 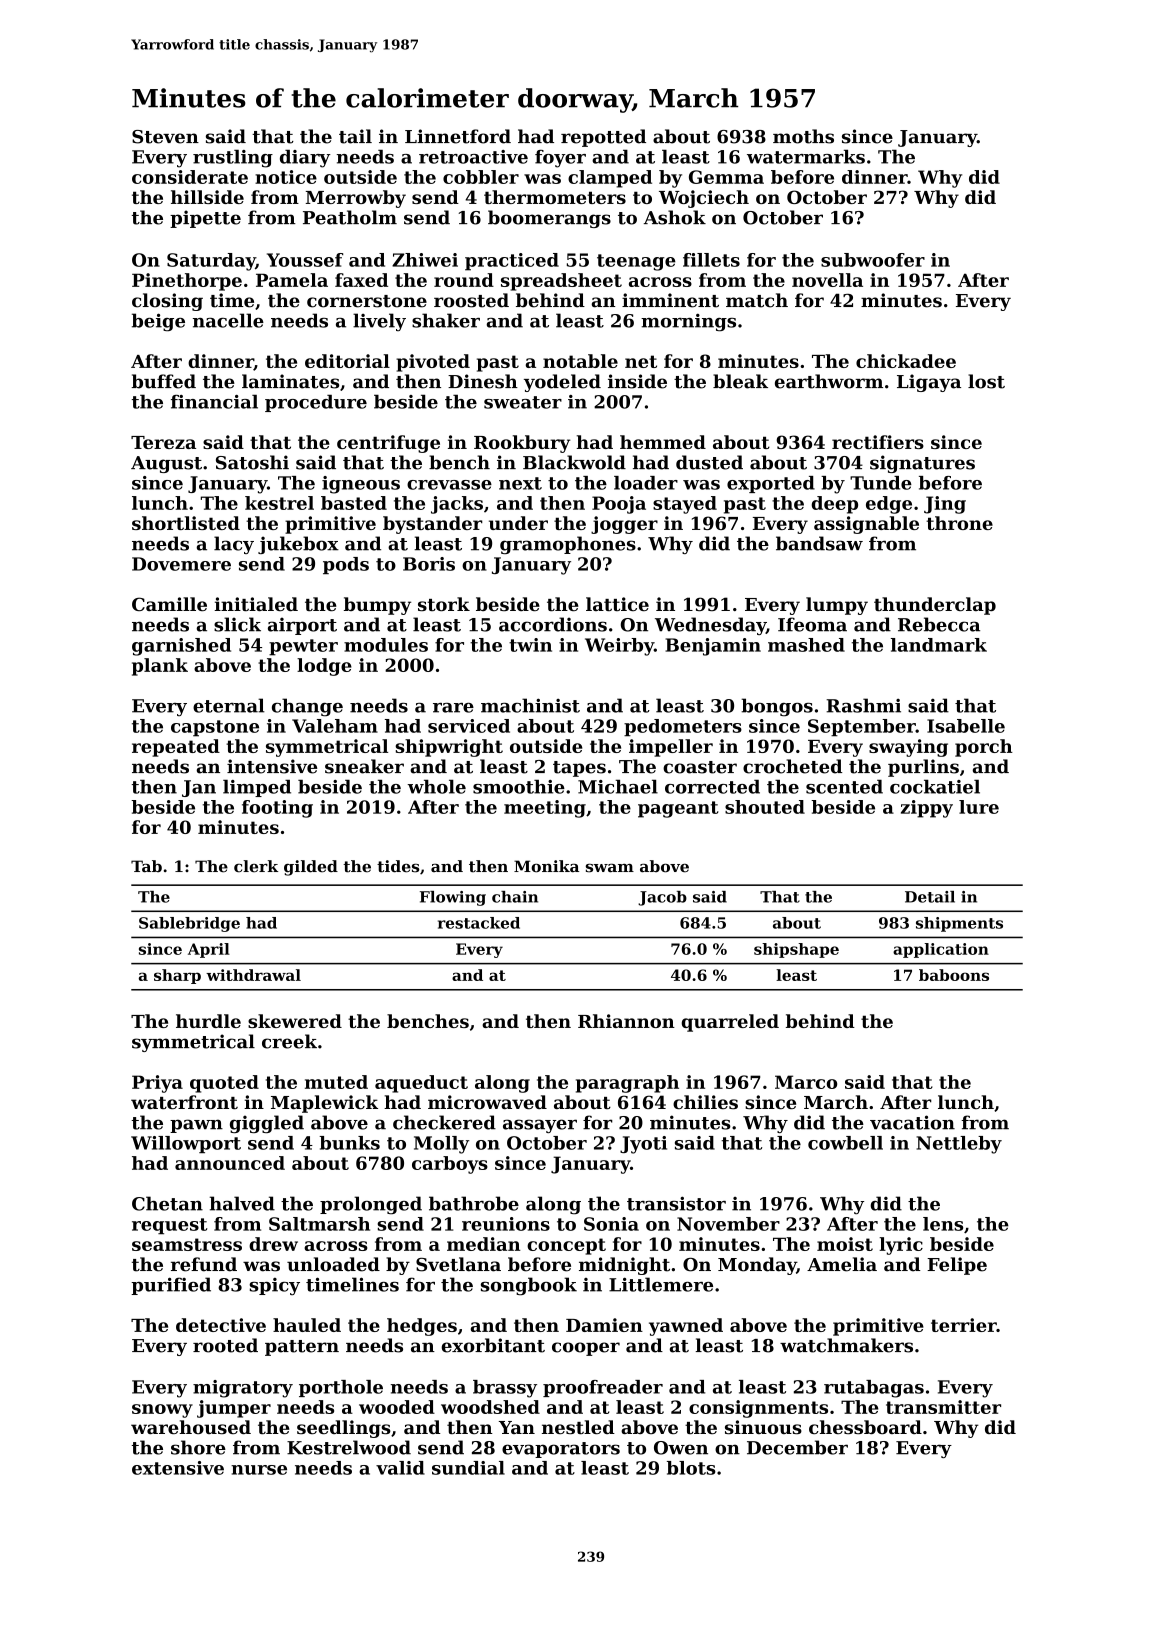 I want to click on chickadee, so click(x=906, y=361).
